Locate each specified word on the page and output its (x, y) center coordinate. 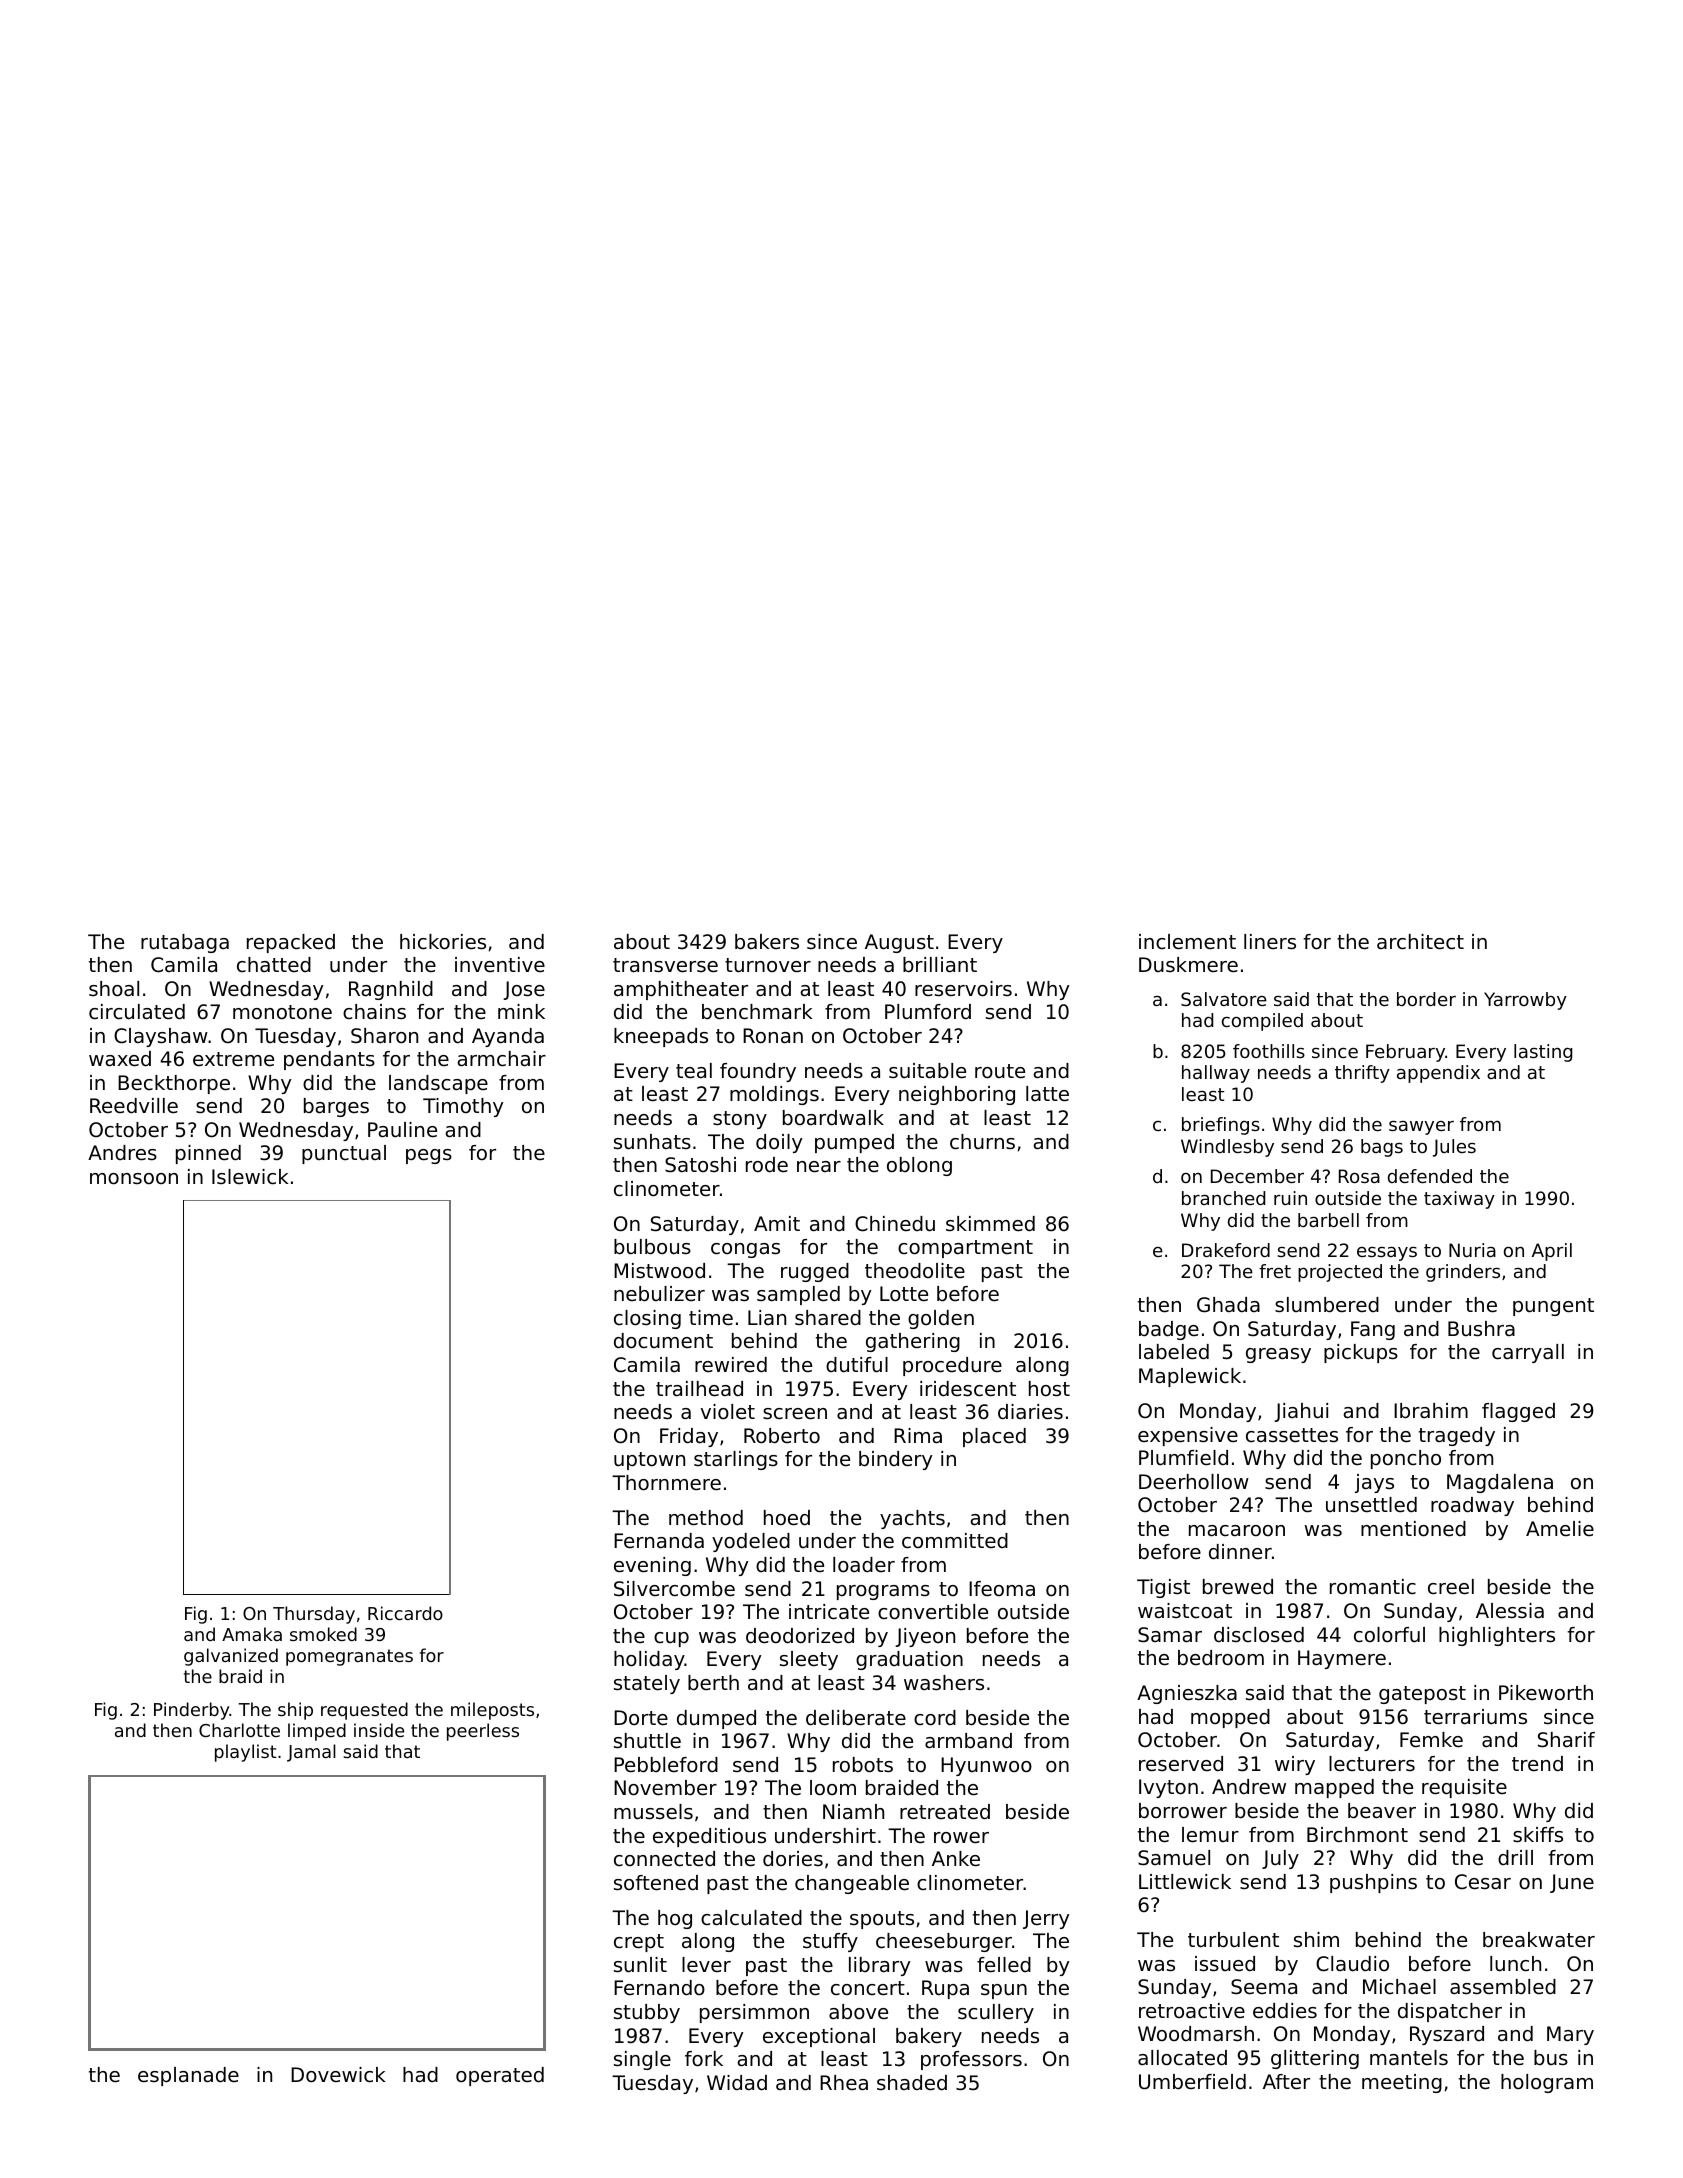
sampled (798, 1295)
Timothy (463, 1107)
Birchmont (1357, 1835)
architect (1420, 942)
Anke (956, 1859)
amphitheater (681, 990)
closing (647, 1319)
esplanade (188, 2076)
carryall (1528, 1353)
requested (364, 1711)
